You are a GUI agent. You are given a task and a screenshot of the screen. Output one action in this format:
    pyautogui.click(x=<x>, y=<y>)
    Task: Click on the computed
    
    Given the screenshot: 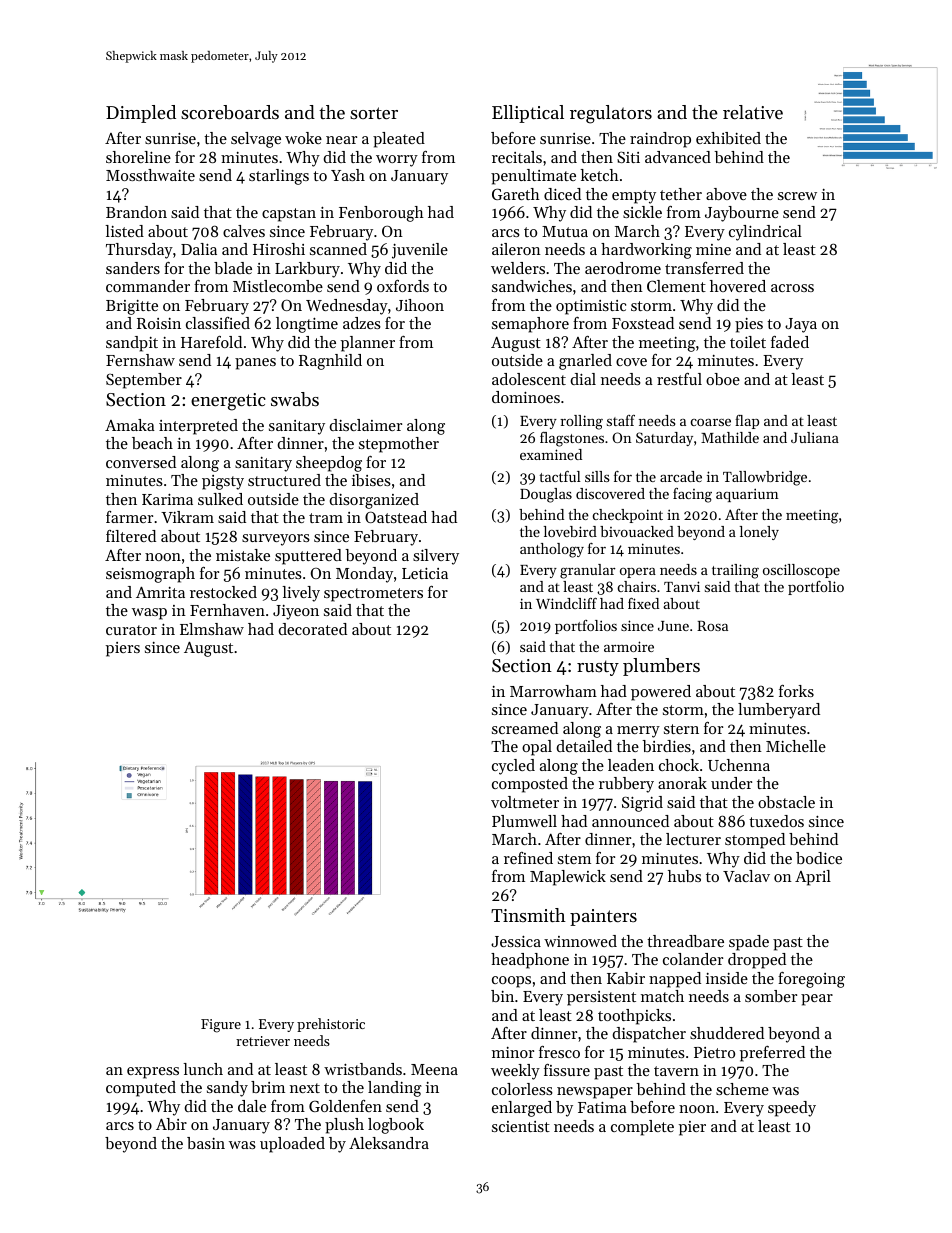 What is the action you would take?
    pyautogui.click(x=141, y=1089)
